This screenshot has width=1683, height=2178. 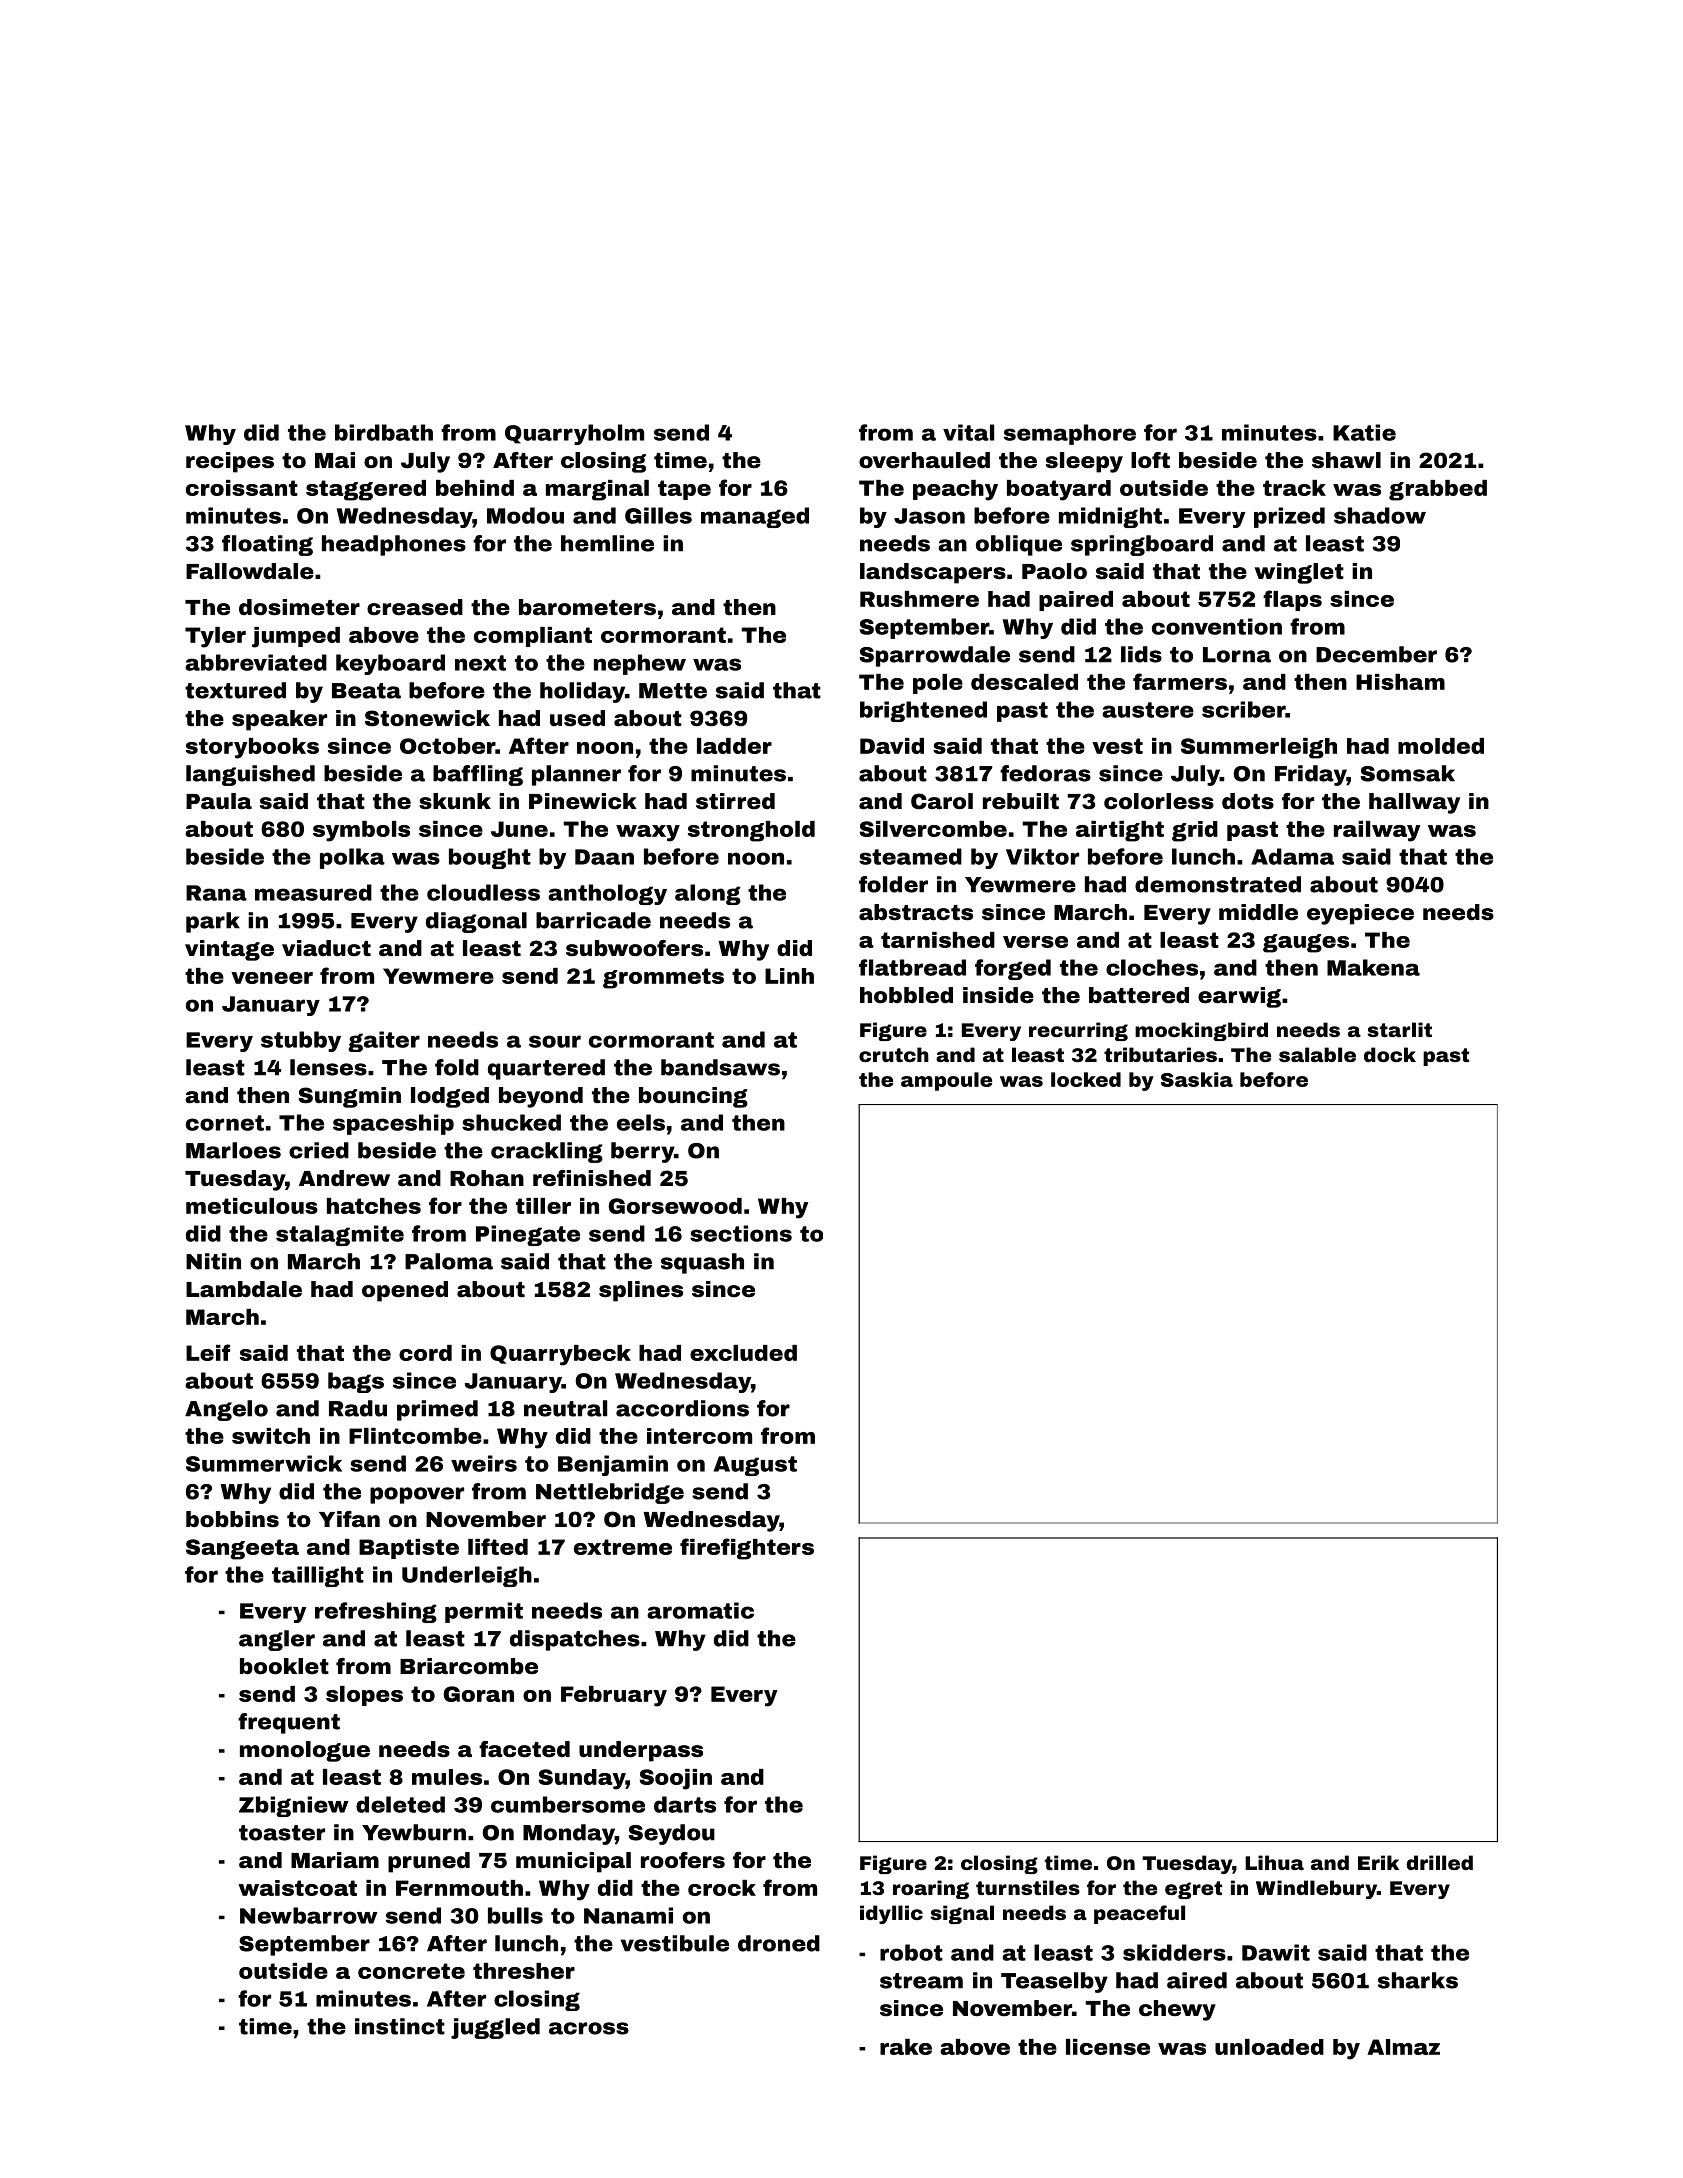 What do you see at coordinates (684, 490) in the screenshot?
I see `tape` at bounding box center [684, 490].
